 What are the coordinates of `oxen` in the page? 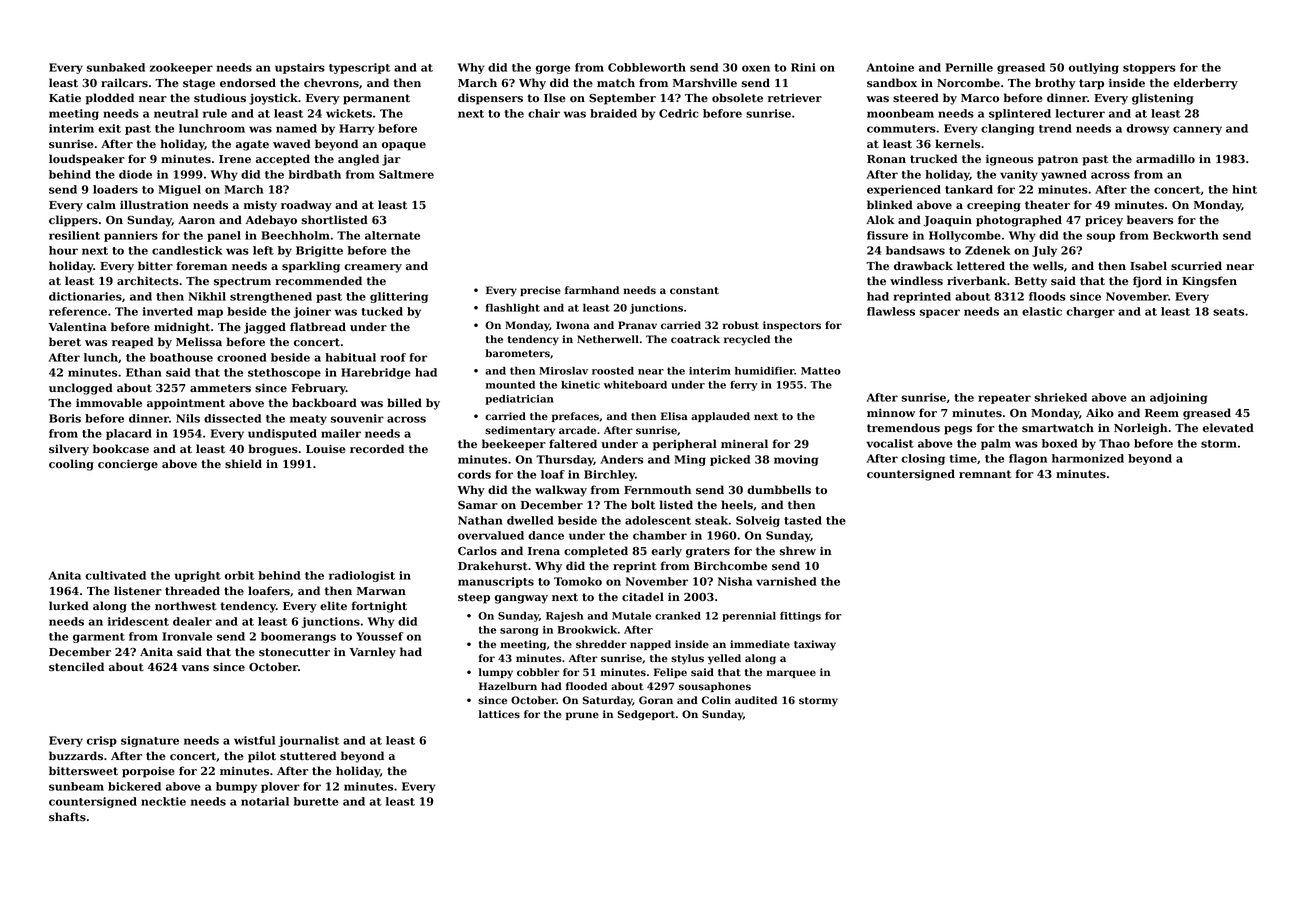 It's located at (756, 68).
